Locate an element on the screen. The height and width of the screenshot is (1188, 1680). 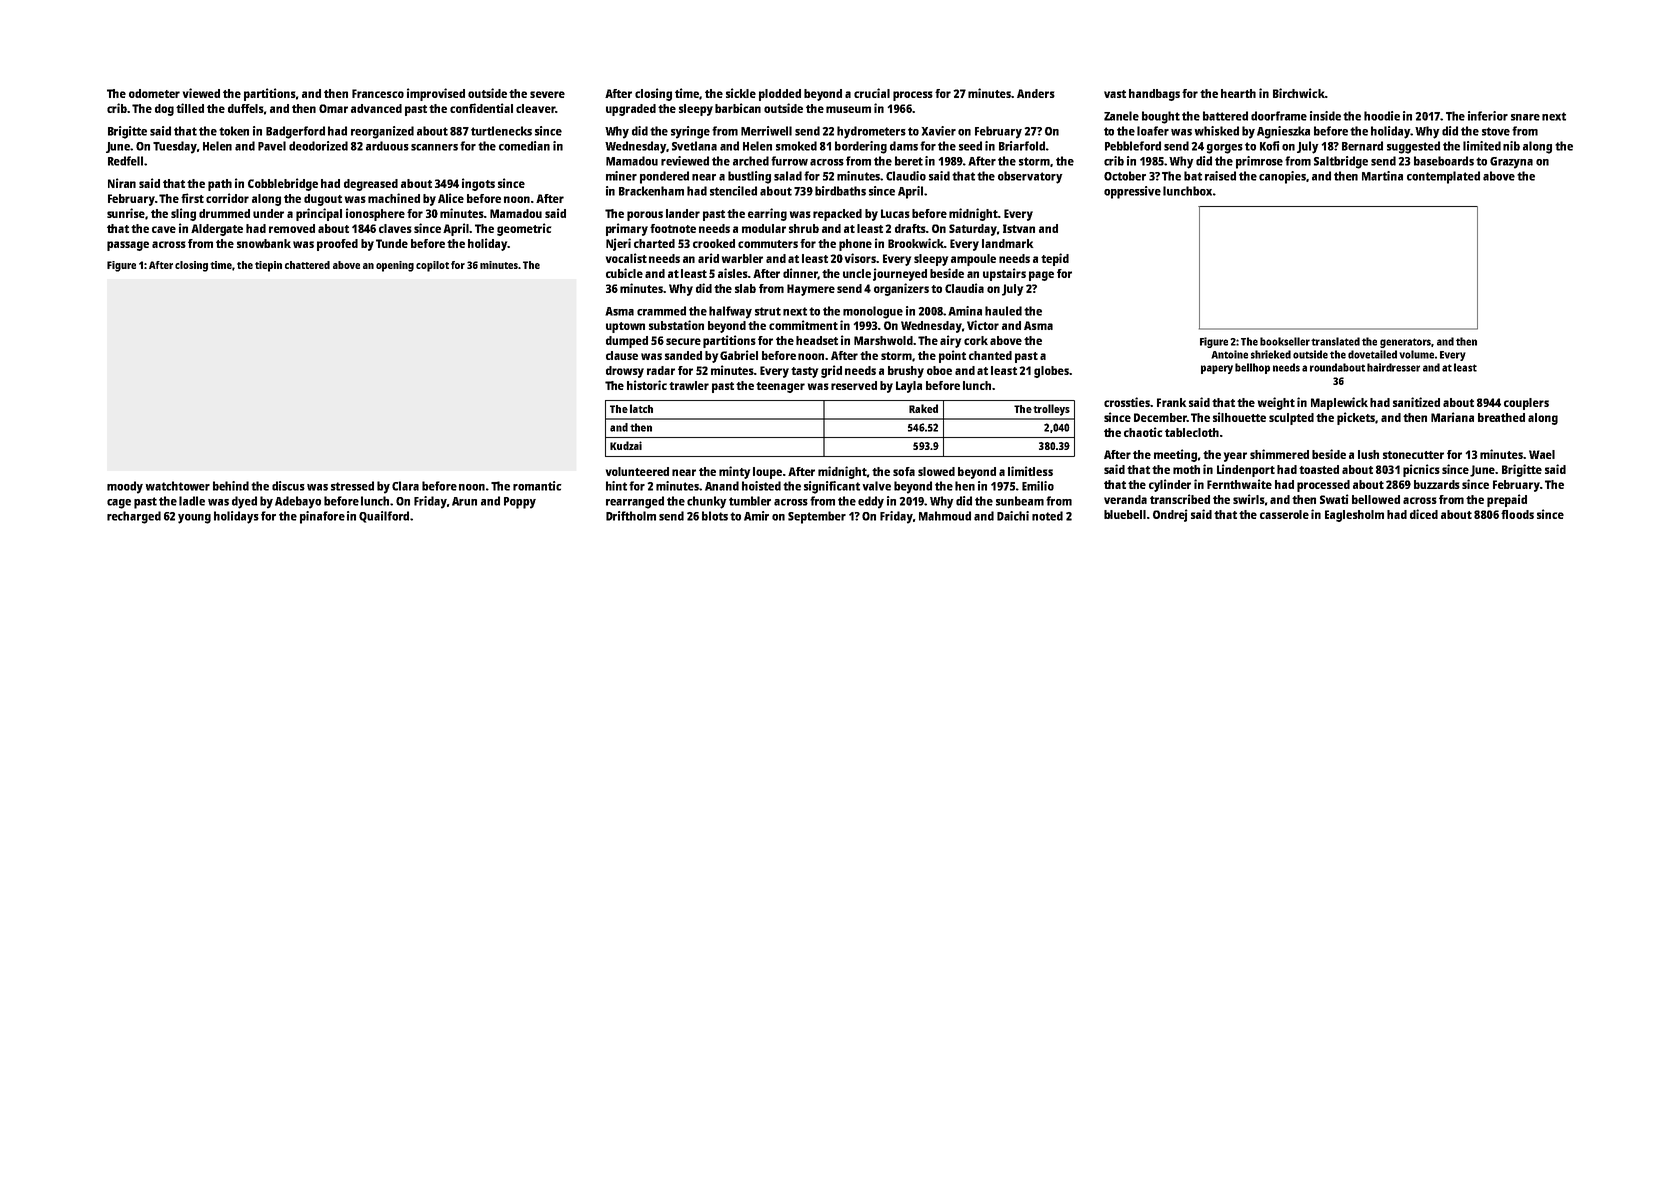
Anders is located at coordinates (1036, 93).
